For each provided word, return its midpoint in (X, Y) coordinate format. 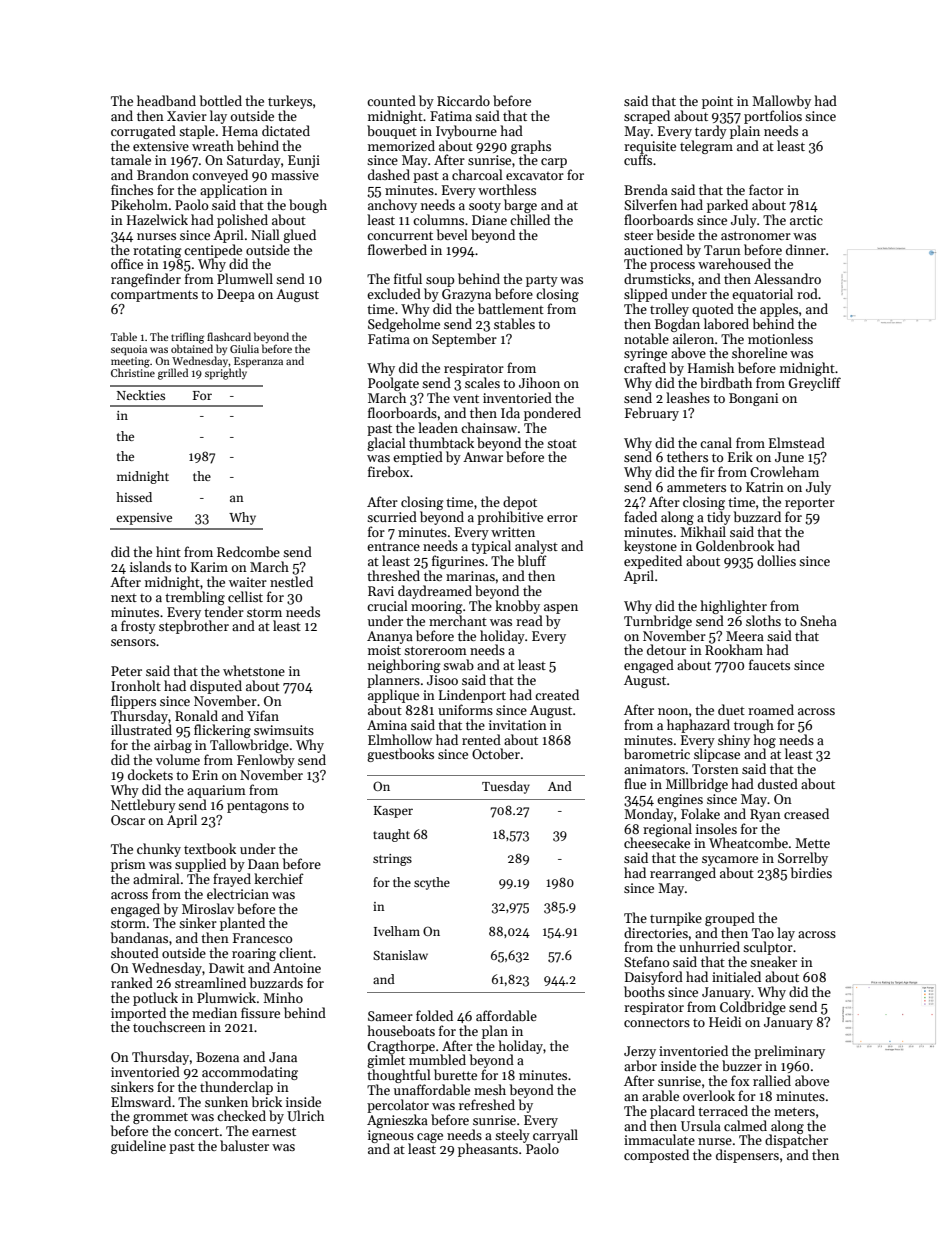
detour (666, 649)
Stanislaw (400, 955)
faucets (769, 664)
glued (299, 236)
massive (295, 175)
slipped (646, 295)
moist (384, 650)
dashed (389, 174)
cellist (245, 596)
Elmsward (141, 1101)
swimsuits (284, 730)
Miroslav (208, 908)
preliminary (789, 1052)
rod (807, 293)
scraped (647, 117)
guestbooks (400, 755)
